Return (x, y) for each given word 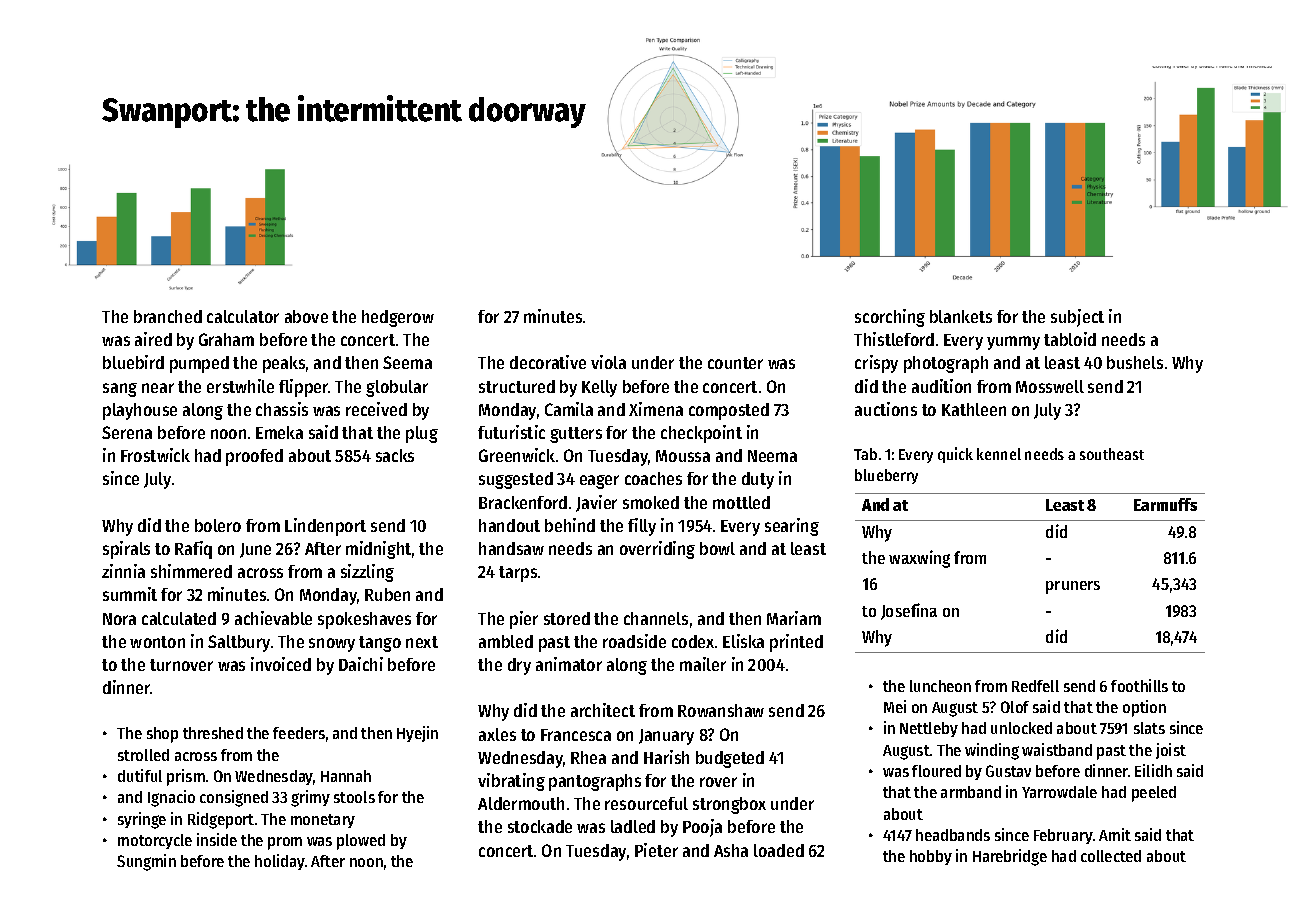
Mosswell (1050, 386)
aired (153, 339)
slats (1149, 728)
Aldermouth (521, 803)
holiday (280, 862)
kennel (999, 454)
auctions (886, 409)
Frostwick (155, 455)
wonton (157, 642)
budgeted (730, 759)
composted (729, 411)
